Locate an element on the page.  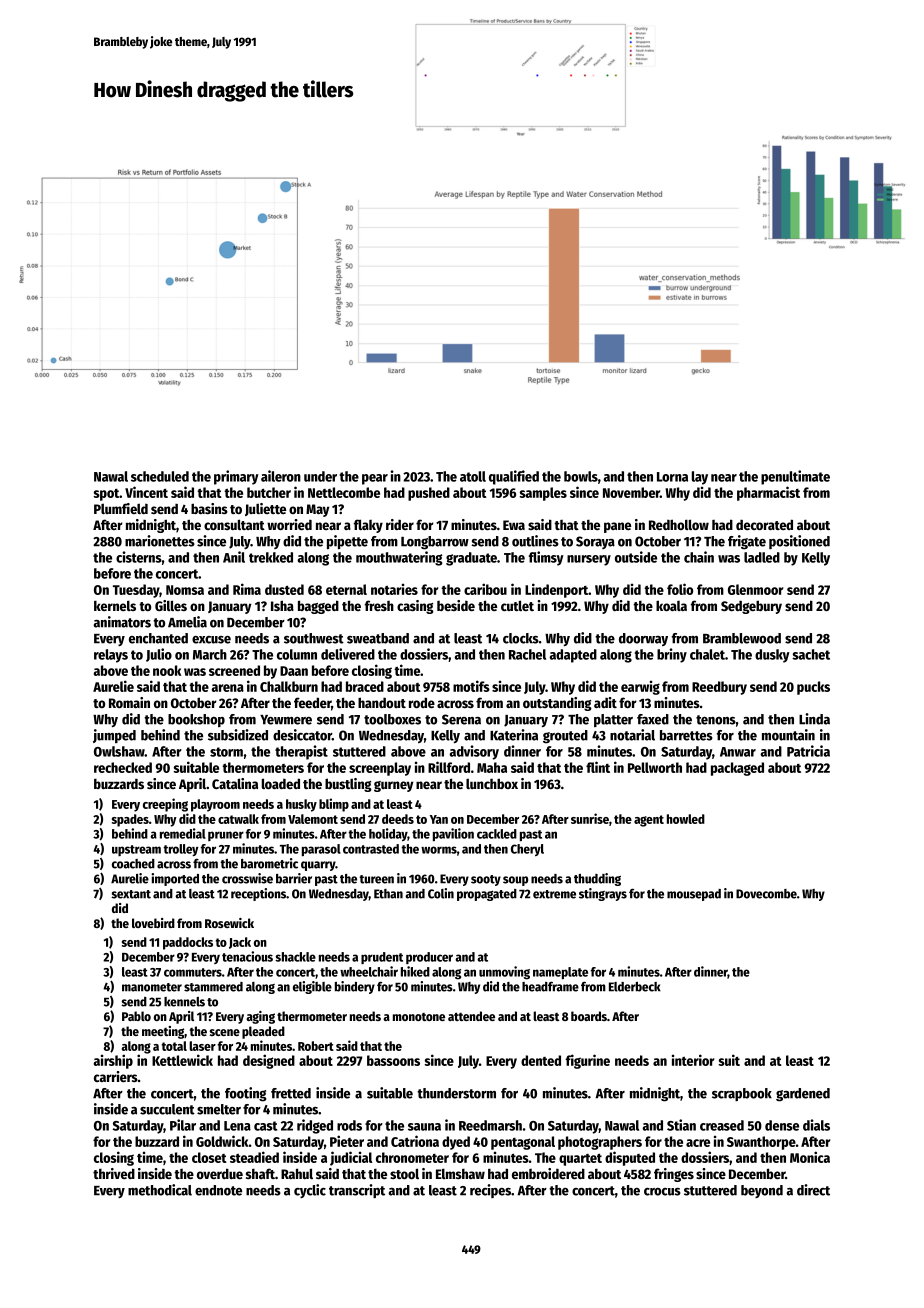
endnote is located at coordinates (218, 1190).
